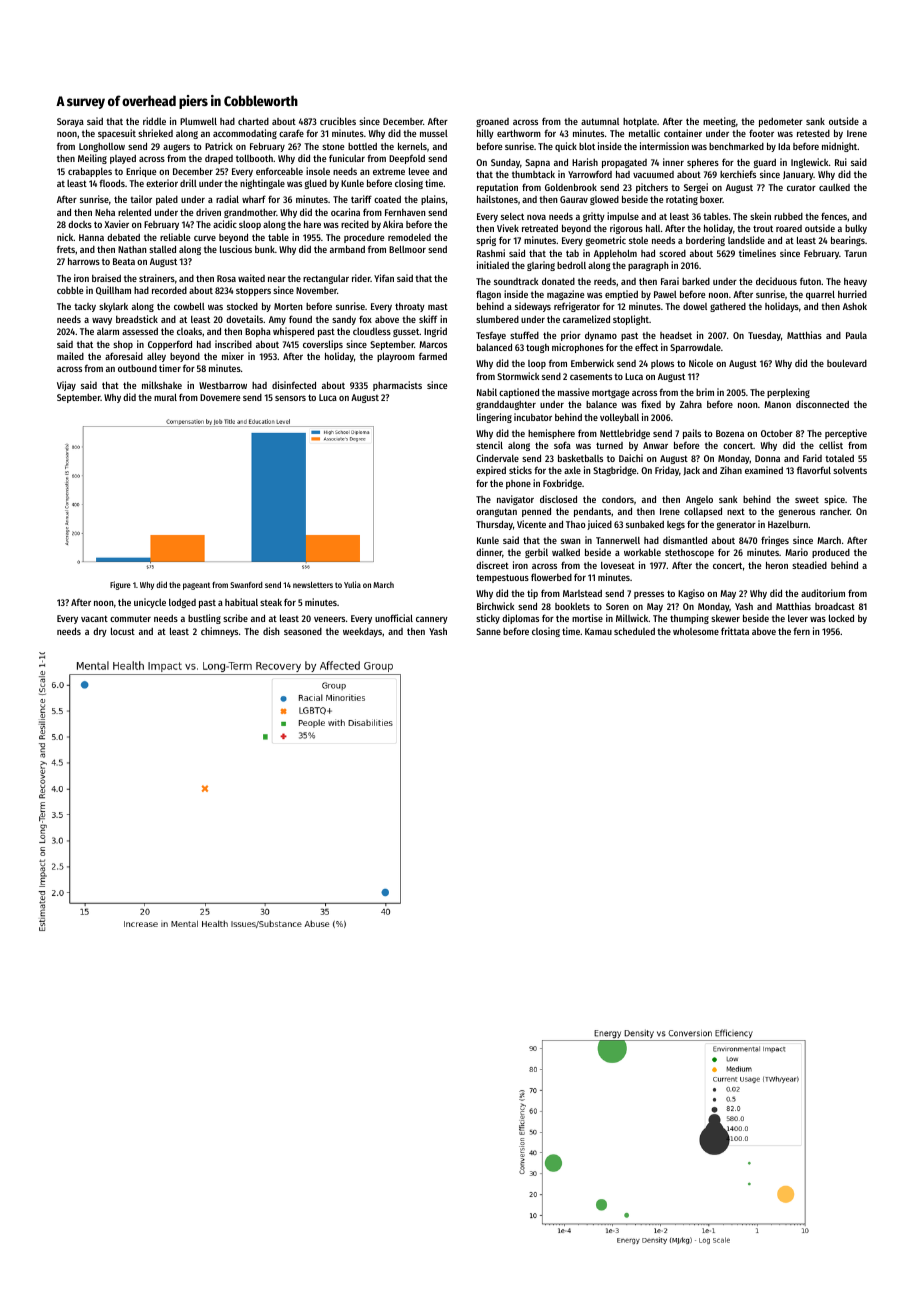  I want to click on stencil, so click(489, 445).
